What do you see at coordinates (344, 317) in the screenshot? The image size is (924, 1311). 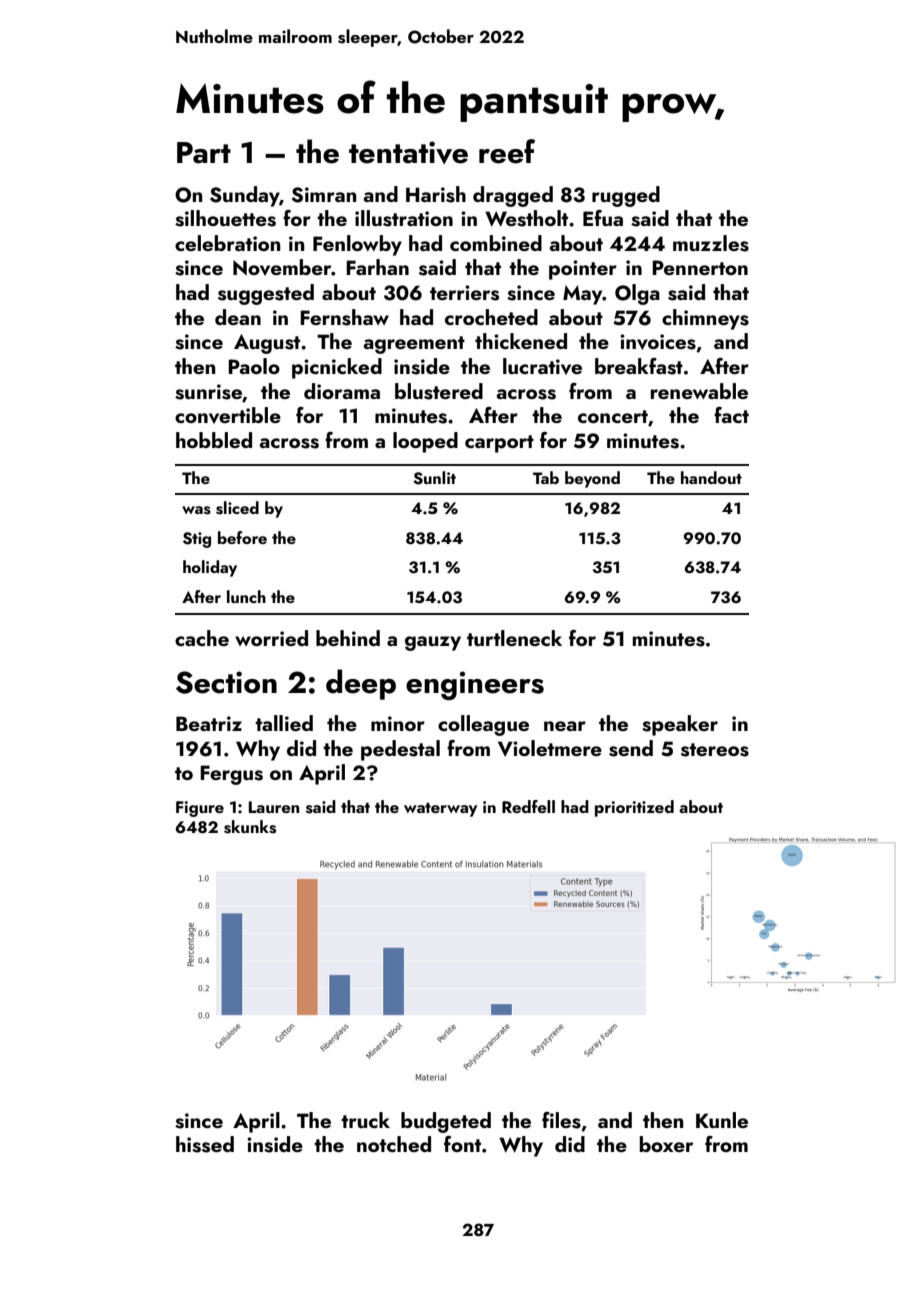 I see `Fernshaw` at bounding box center [344, 317].
